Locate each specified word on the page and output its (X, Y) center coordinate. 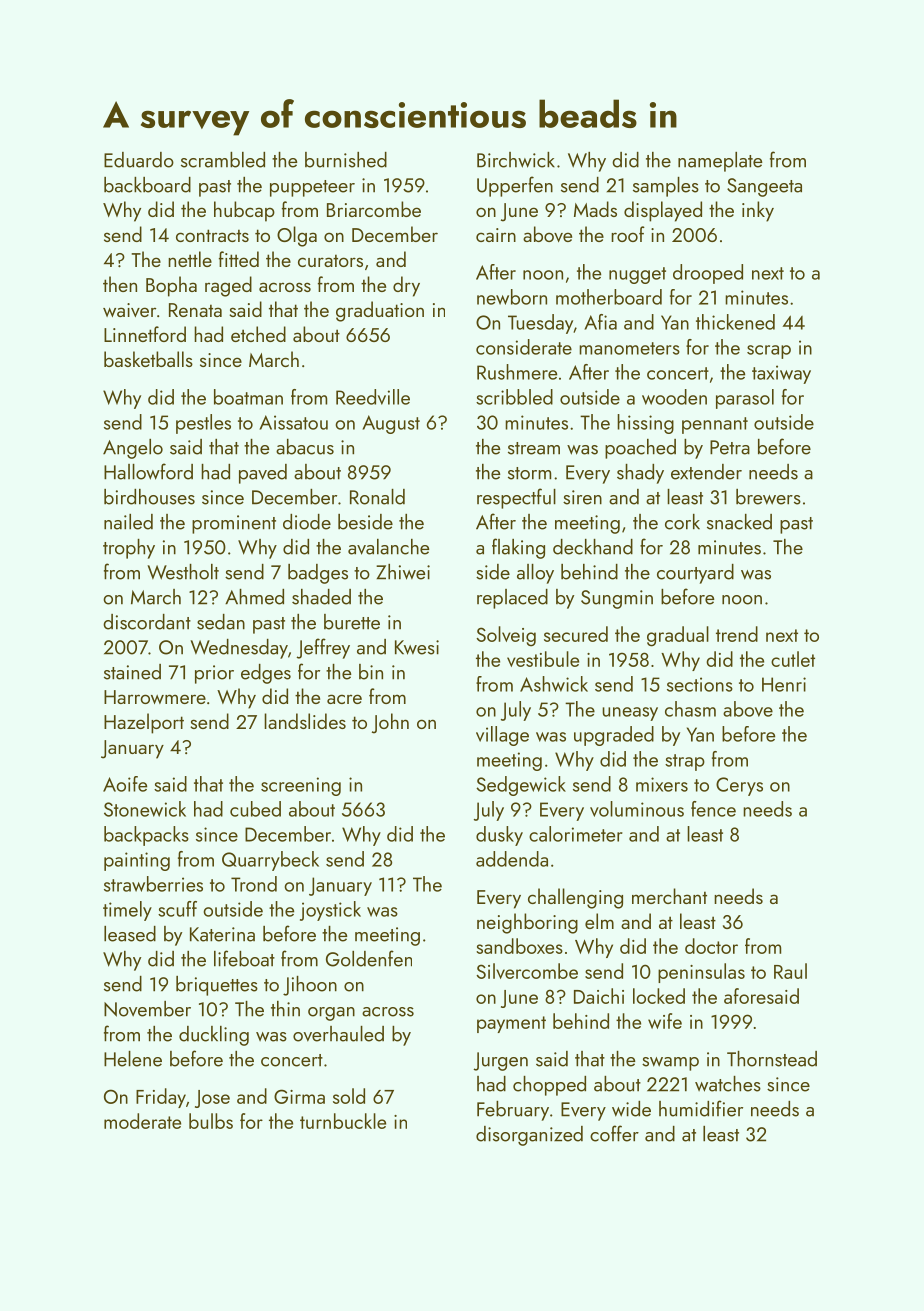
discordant (147, 622)
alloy (535, 574)
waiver (129, 310)
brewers (768, 497)
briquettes (217, 986)
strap (685, 762)
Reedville (373, 397)
